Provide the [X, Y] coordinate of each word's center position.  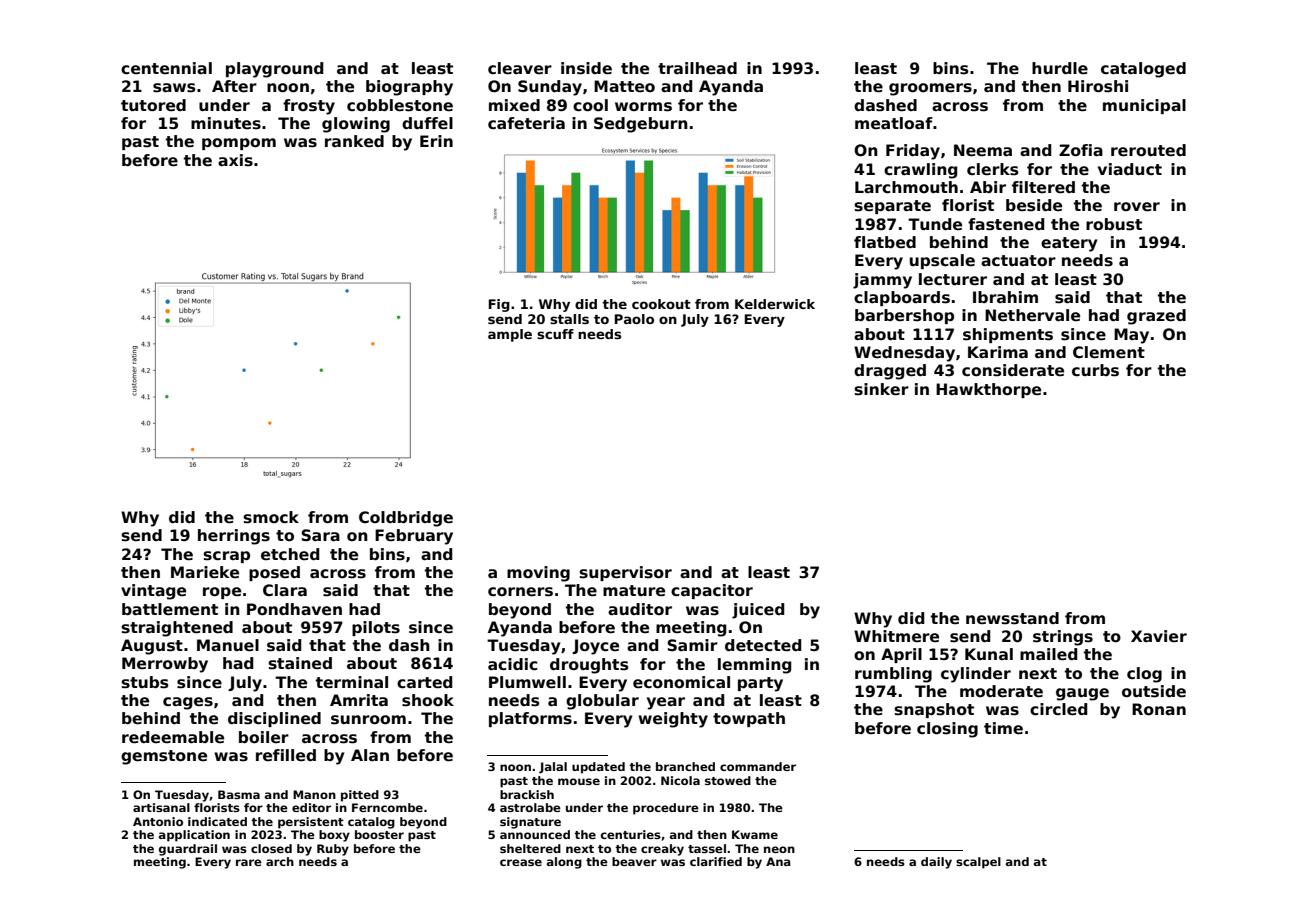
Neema [983, 150]
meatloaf [894, 123]
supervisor [625, 573]
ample [510, 335]
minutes [226, 123]
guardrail [188, 850]
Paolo [634, 319]
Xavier [1159, 636]
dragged [890, 372]
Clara [285, 590]
